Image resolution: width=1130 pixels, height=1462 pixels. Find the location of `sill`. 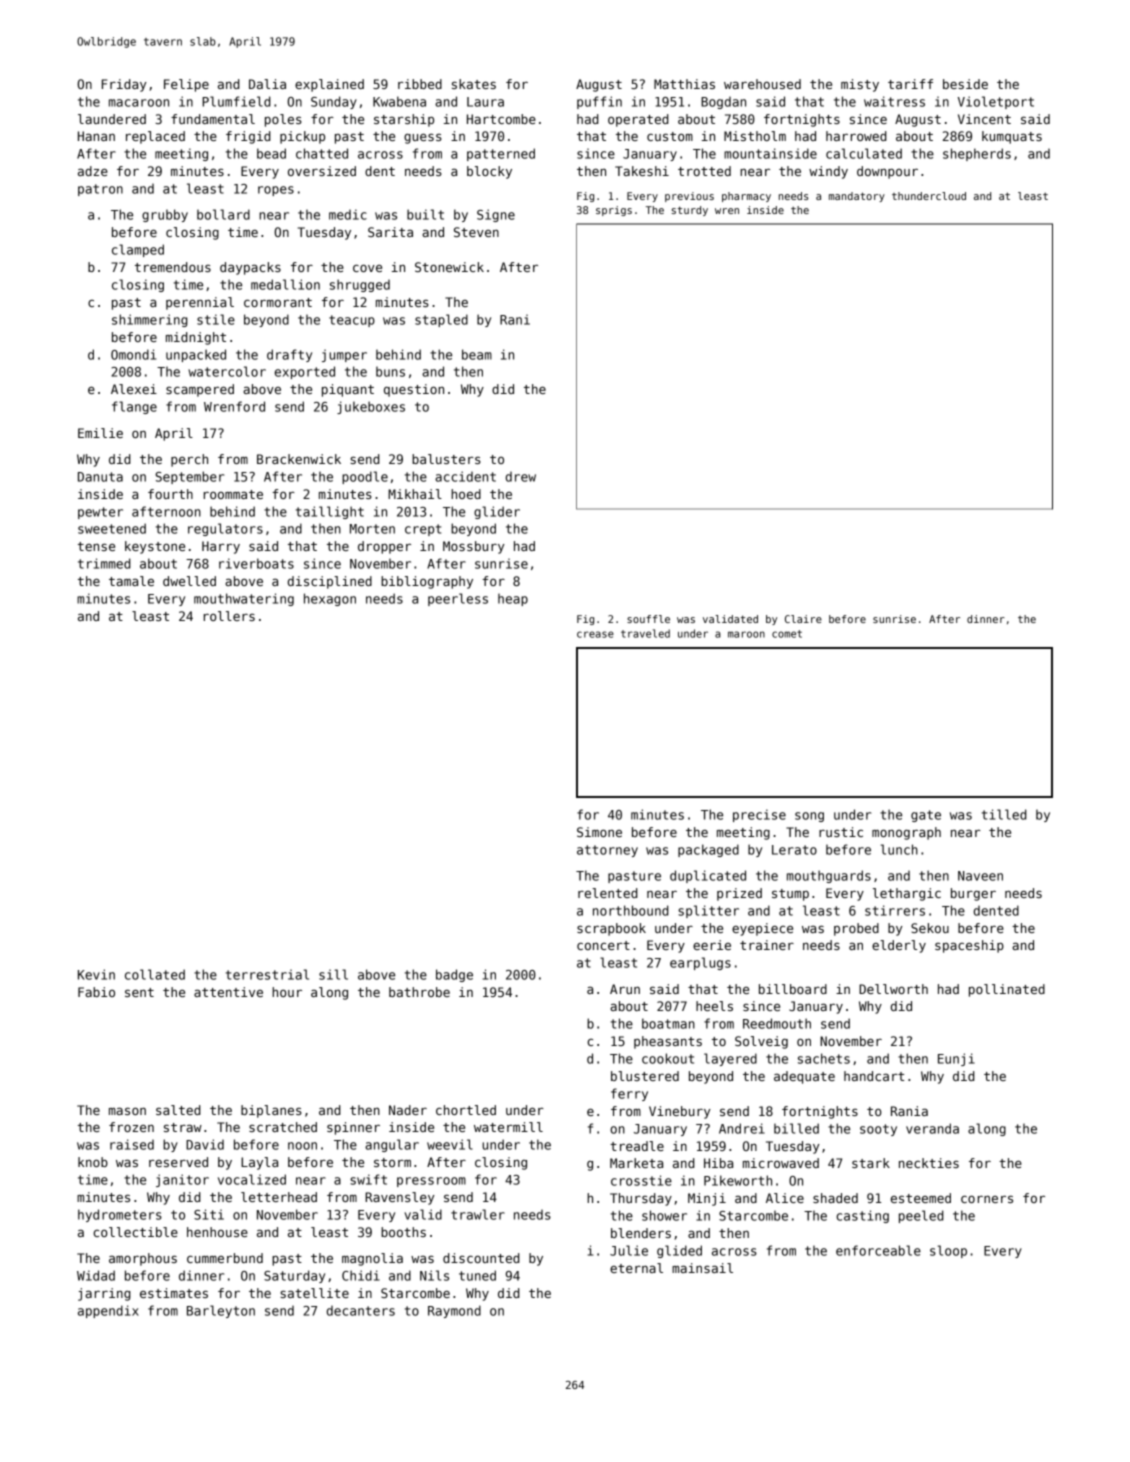

sill is located at coordinates (333, 974).
